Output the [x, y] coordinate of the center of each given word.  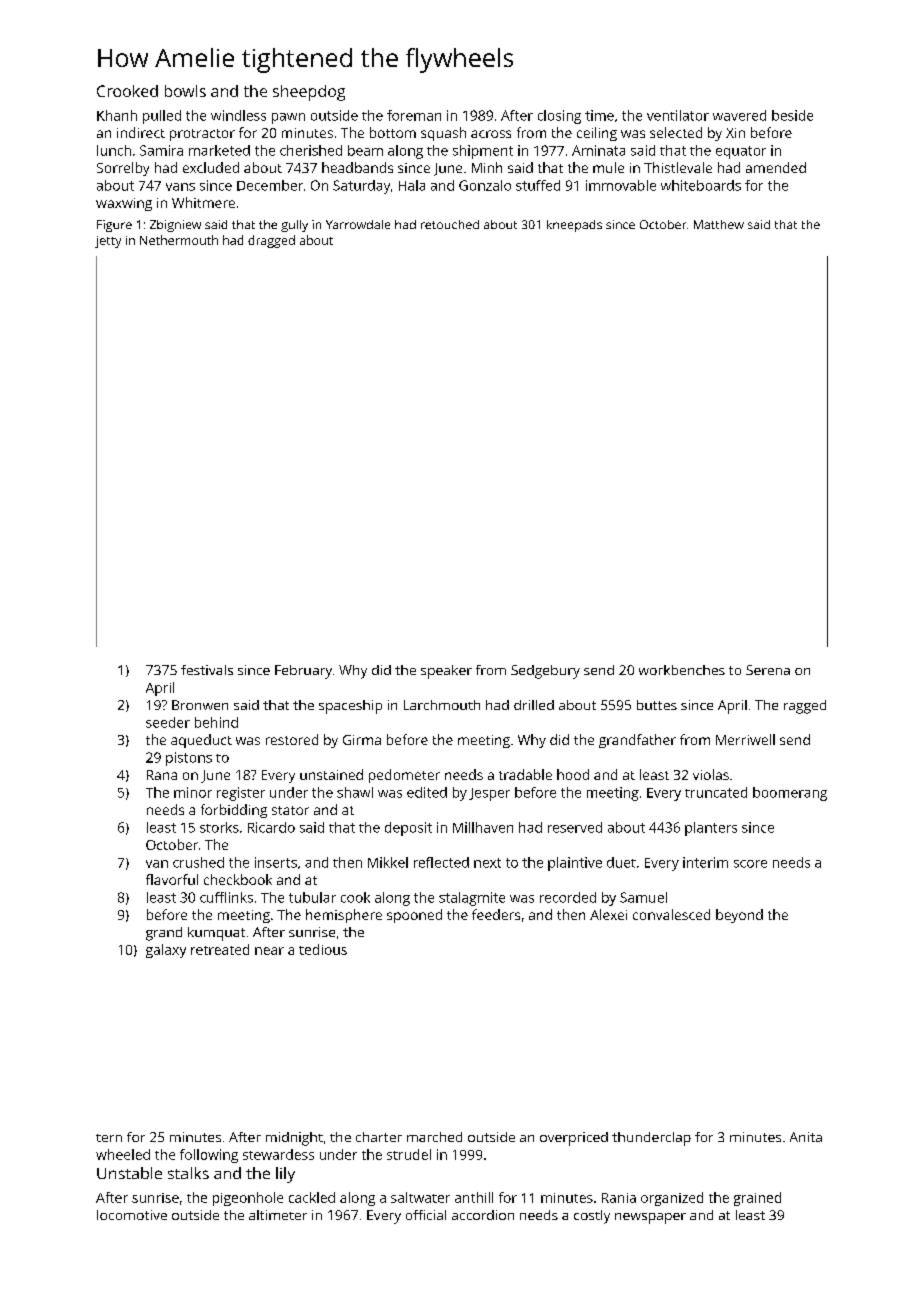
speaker [446, 672]
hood [573, 774]
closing [559, 117]
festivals [207, 670]
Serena [768, 670]
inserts [276, 862]
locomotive [132, 1215]
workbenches [682, 670]
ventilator [678, 115]
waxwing [124, 204]
